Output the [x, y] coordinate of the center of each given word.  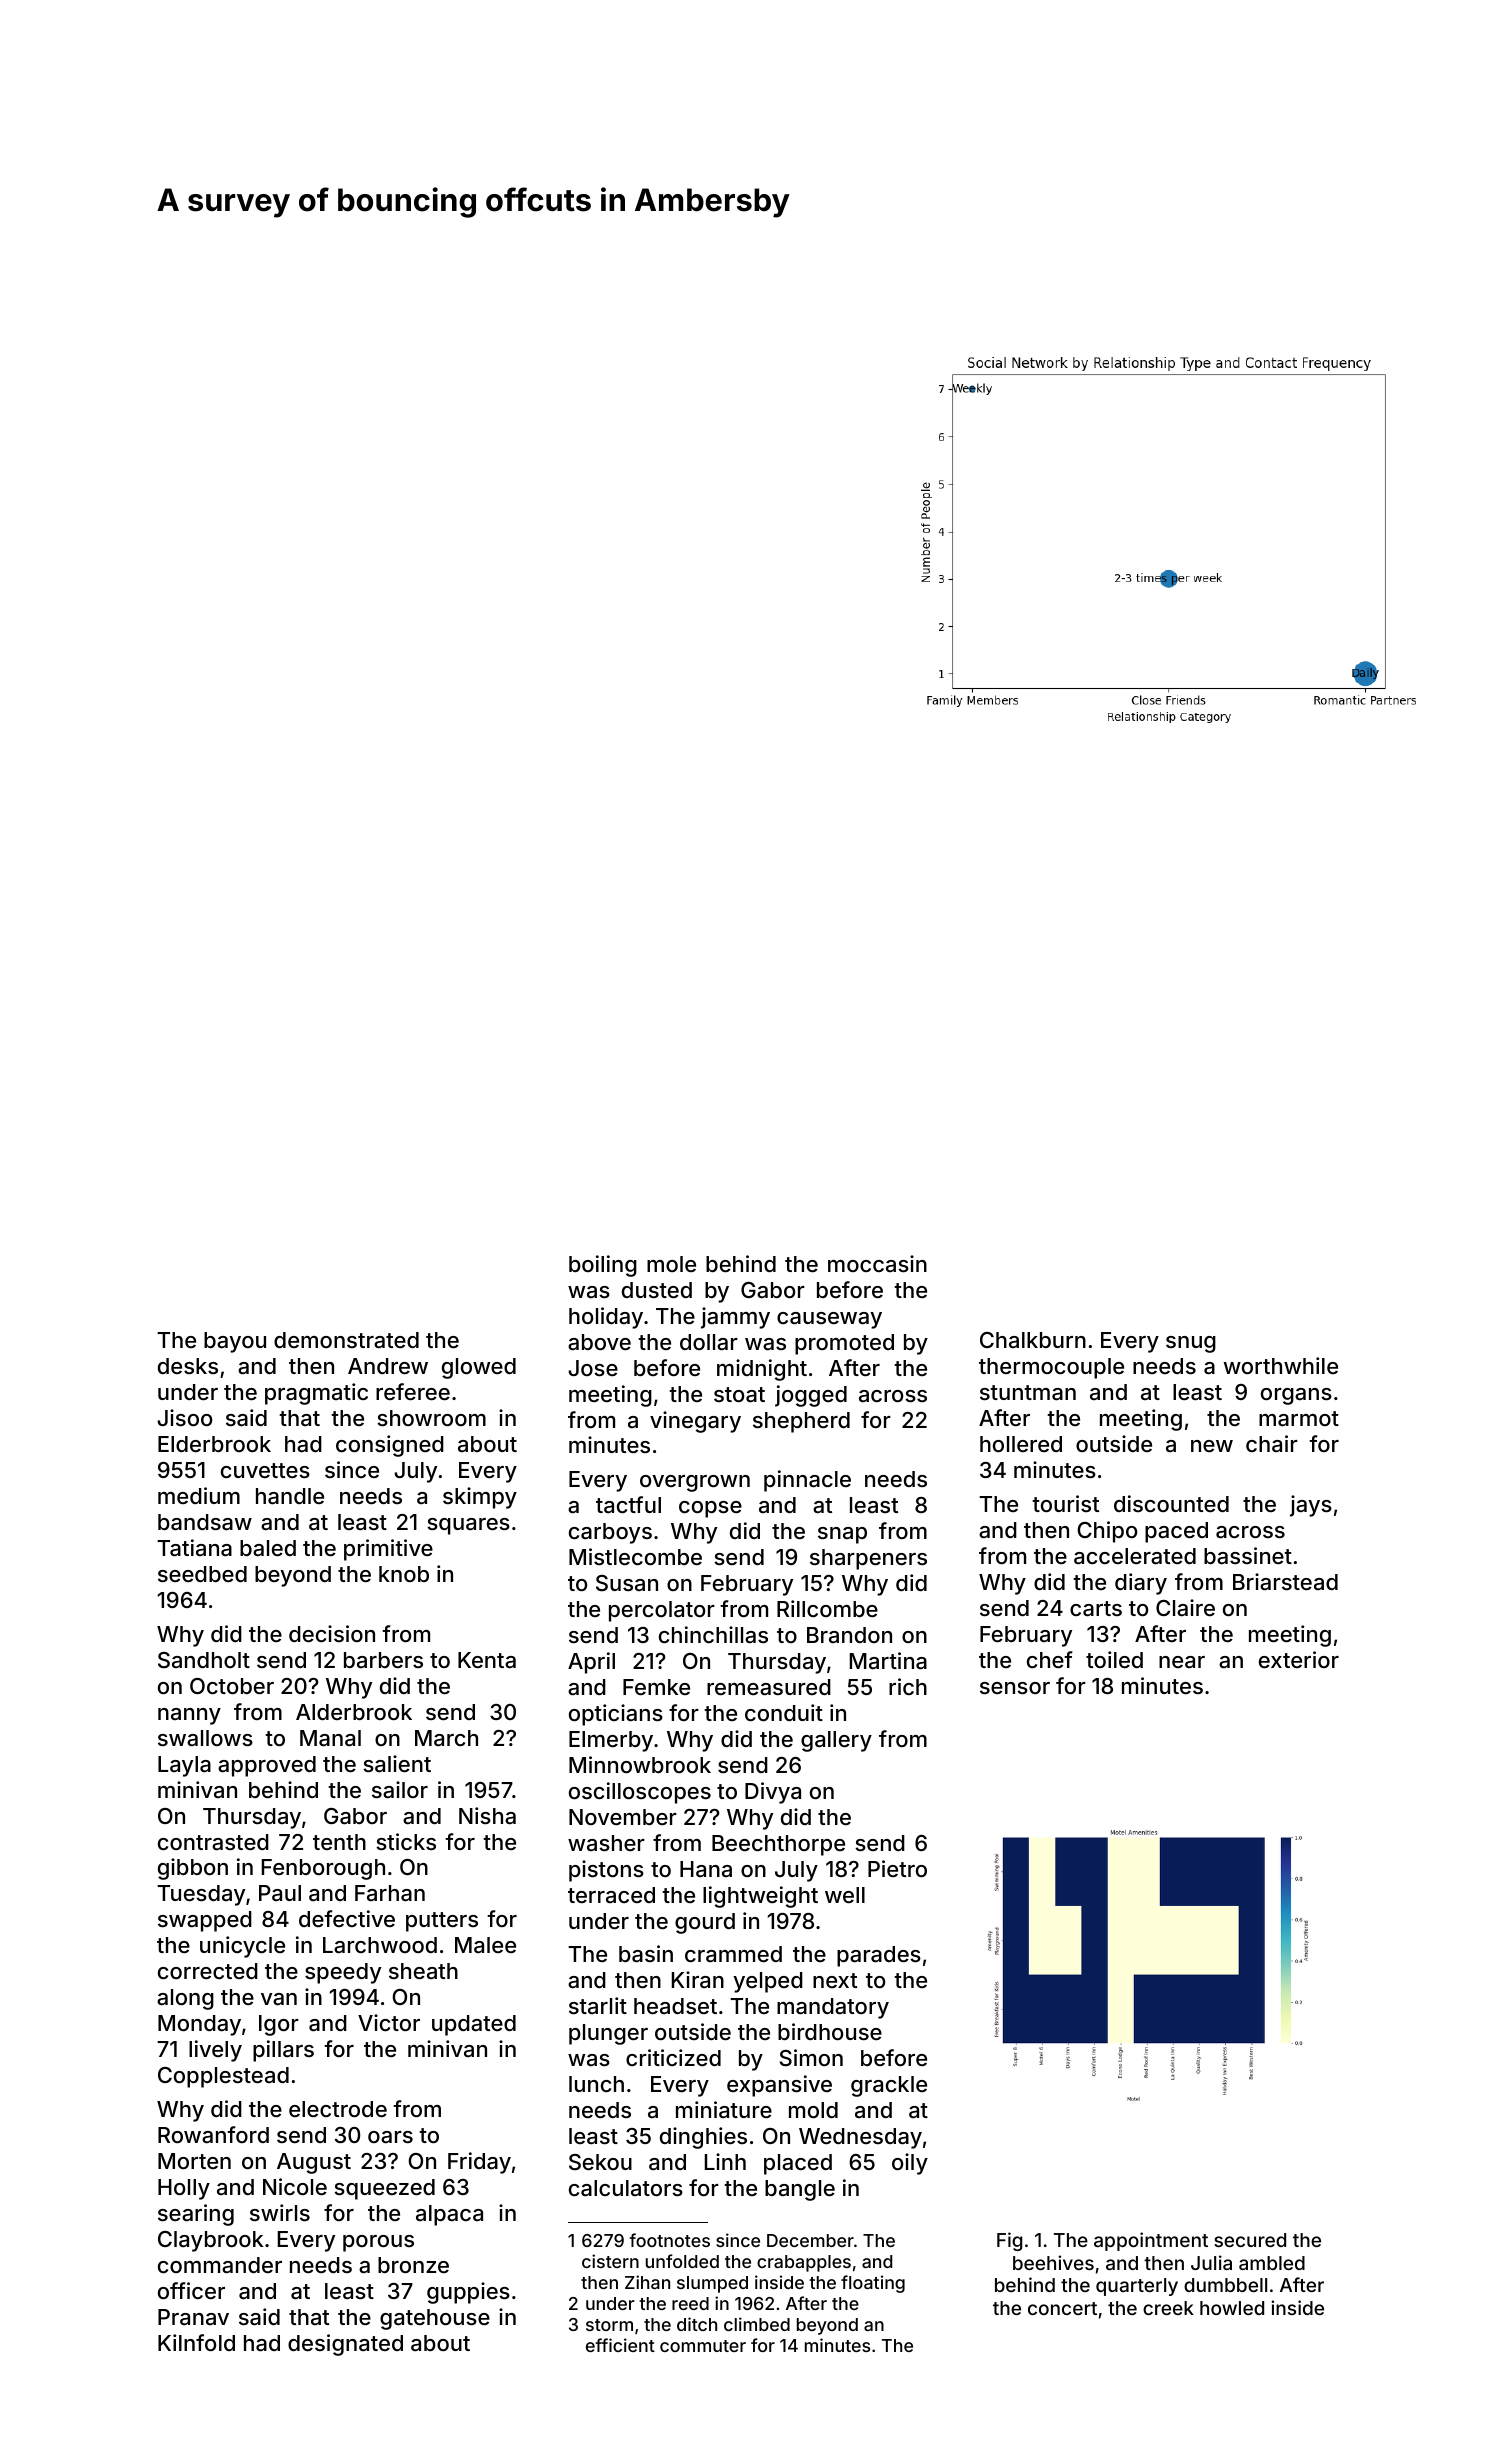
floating [873, 2284]
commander [220, 2265]
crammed [733, 1954]
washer [606, 1843]
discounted [1171, 1503]
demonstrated [346, 1340]
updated [474, 2025]
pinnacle [807, 1481]
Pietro [897, 1868]
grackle [889, 2086]
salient [397, 1764]
